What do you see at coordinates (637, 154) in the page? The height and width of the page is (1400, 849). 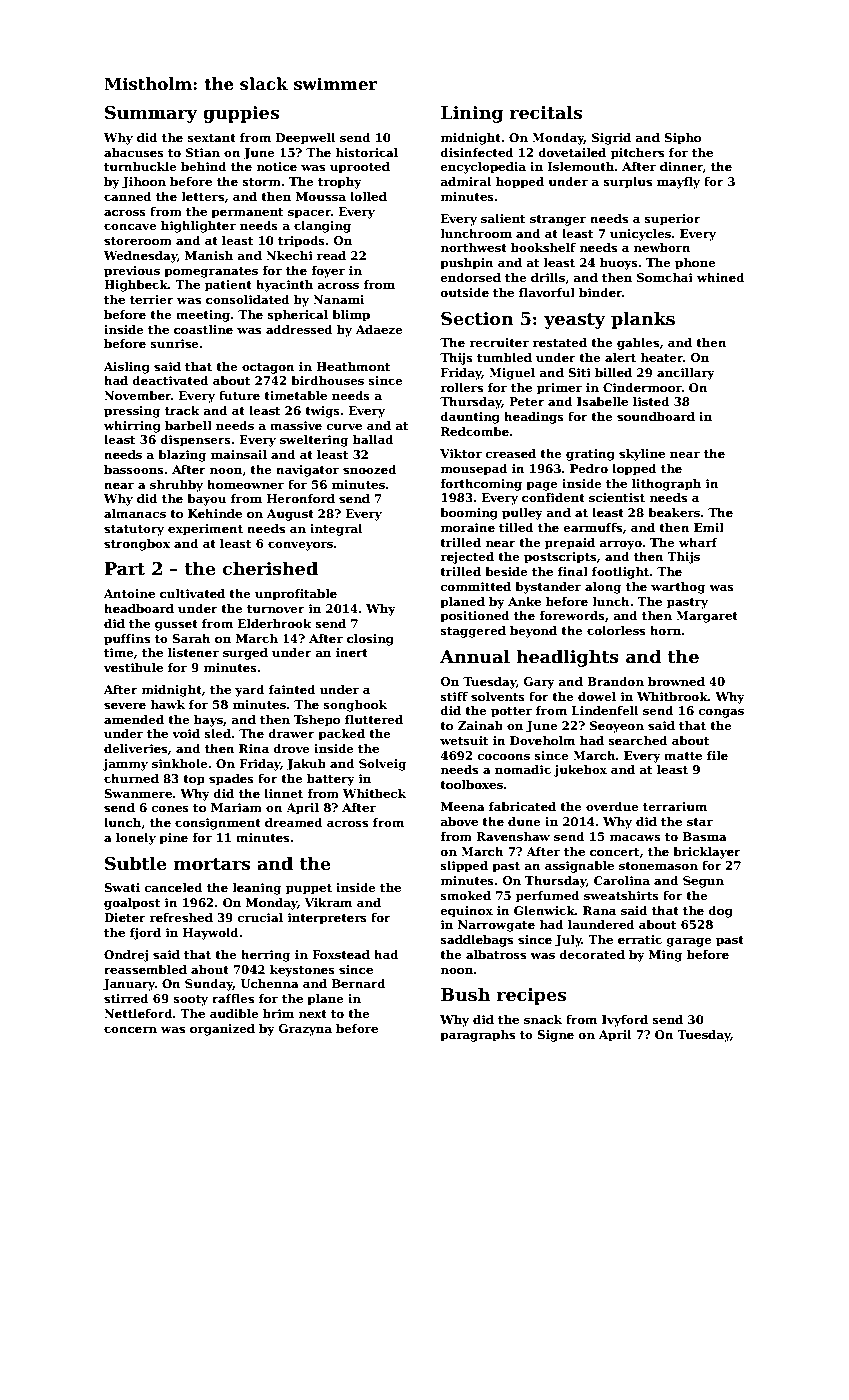 I see `pitchers` at bounding box center [637, 154].
